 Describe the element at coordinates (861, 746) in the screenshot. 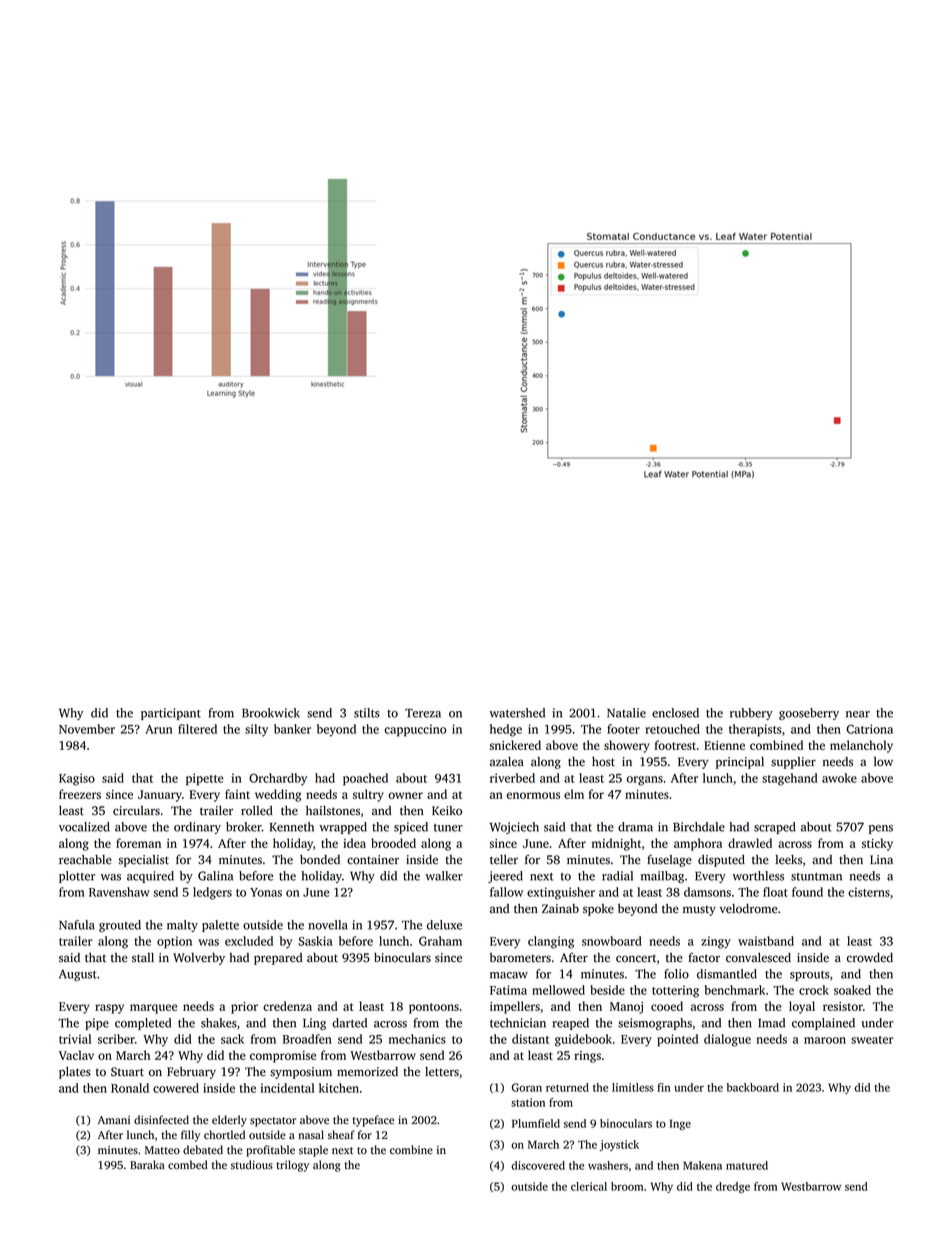

I see `melancholy` at that location.
